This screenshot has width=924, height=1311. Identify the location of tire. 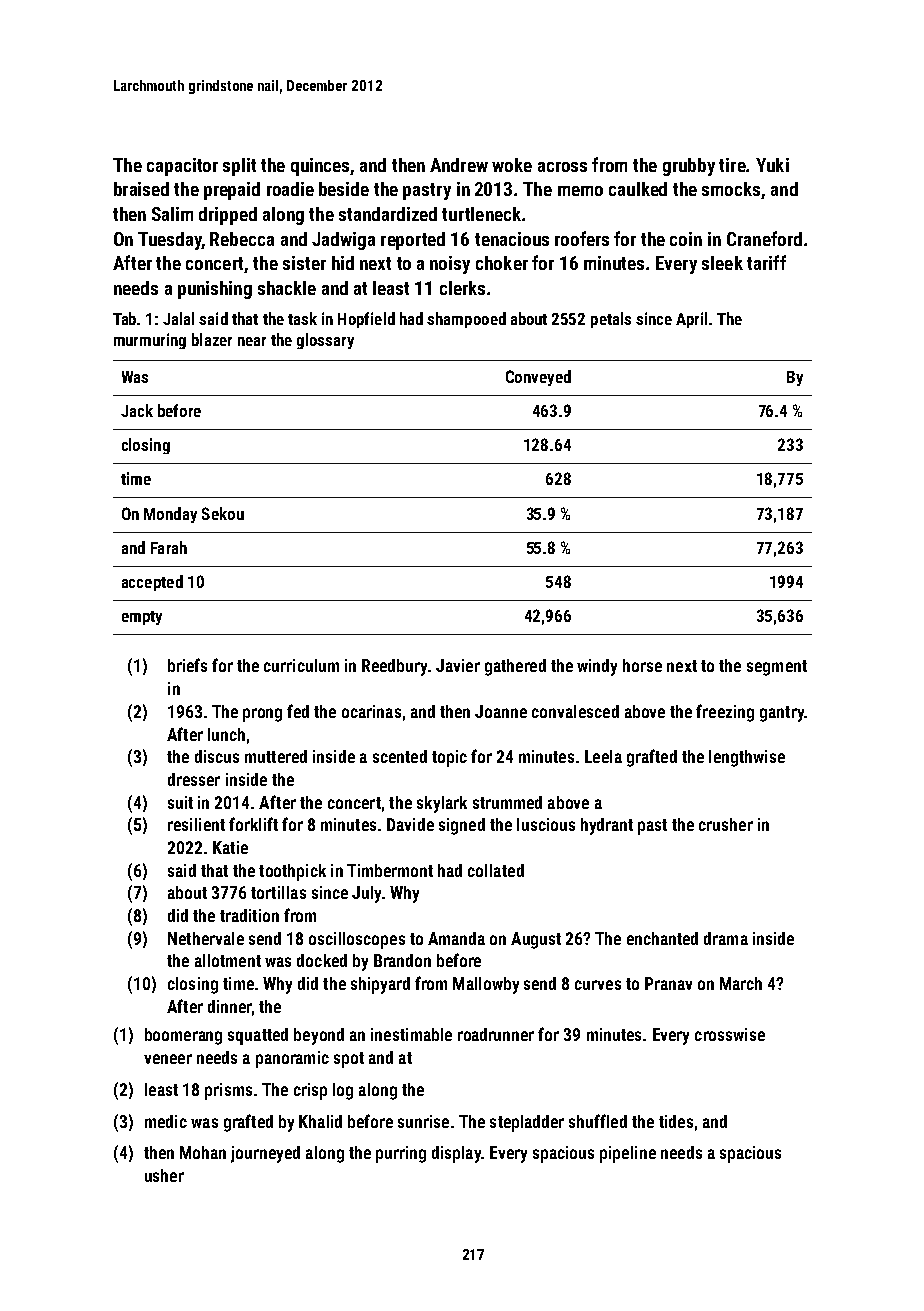
(732, 165).
